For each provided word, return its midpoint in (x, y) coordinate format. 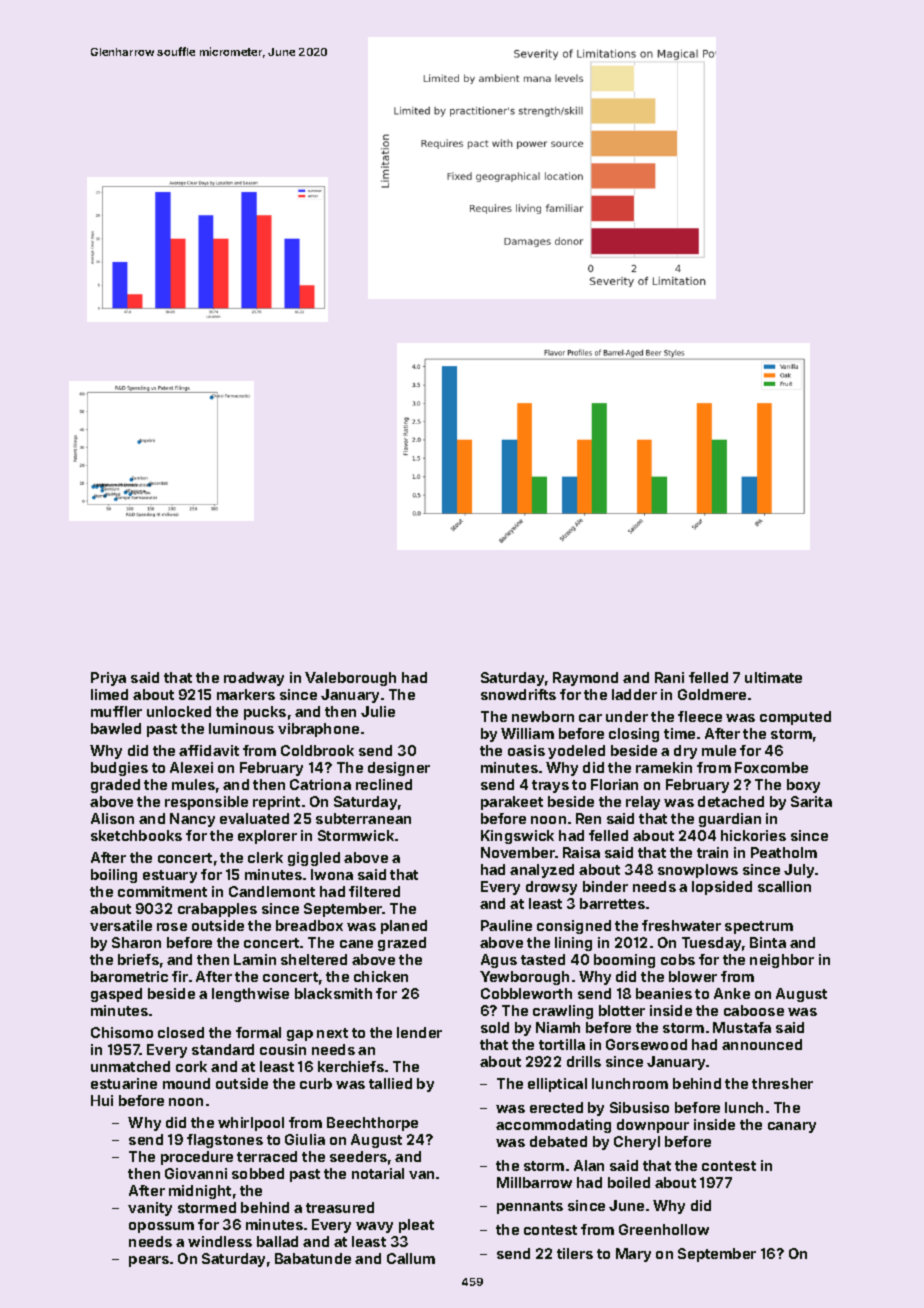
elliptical (557, 1085)
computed (795, 718)
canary (792, 1127)
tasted (543, 959)
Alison (112, 818)
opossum (161, 1227)
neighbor (782, 961)
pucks (265, 713)
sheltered (314, 959)
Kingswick (517, 837)
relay (643, 803)
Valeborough (350, 679)
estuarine (124, 1083)
